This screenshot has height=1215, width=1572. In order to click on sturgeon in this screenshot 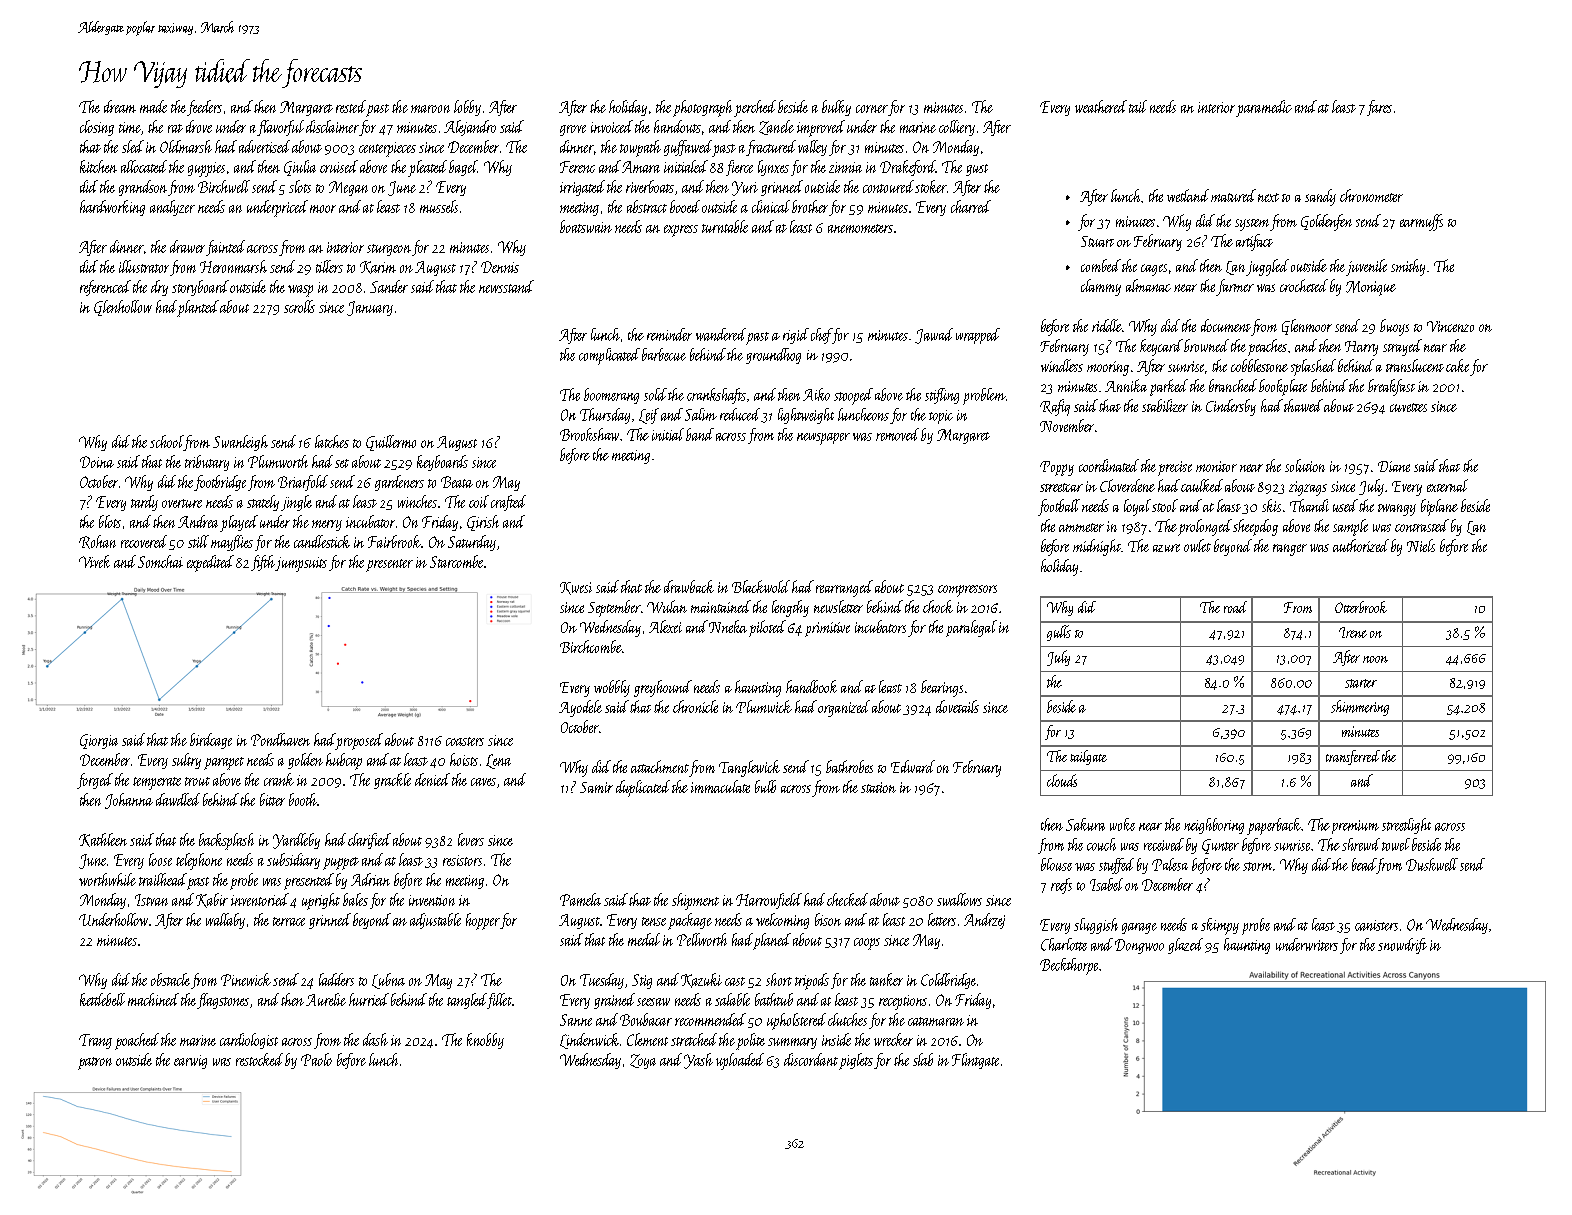, I will do `click(389, 250)`.
